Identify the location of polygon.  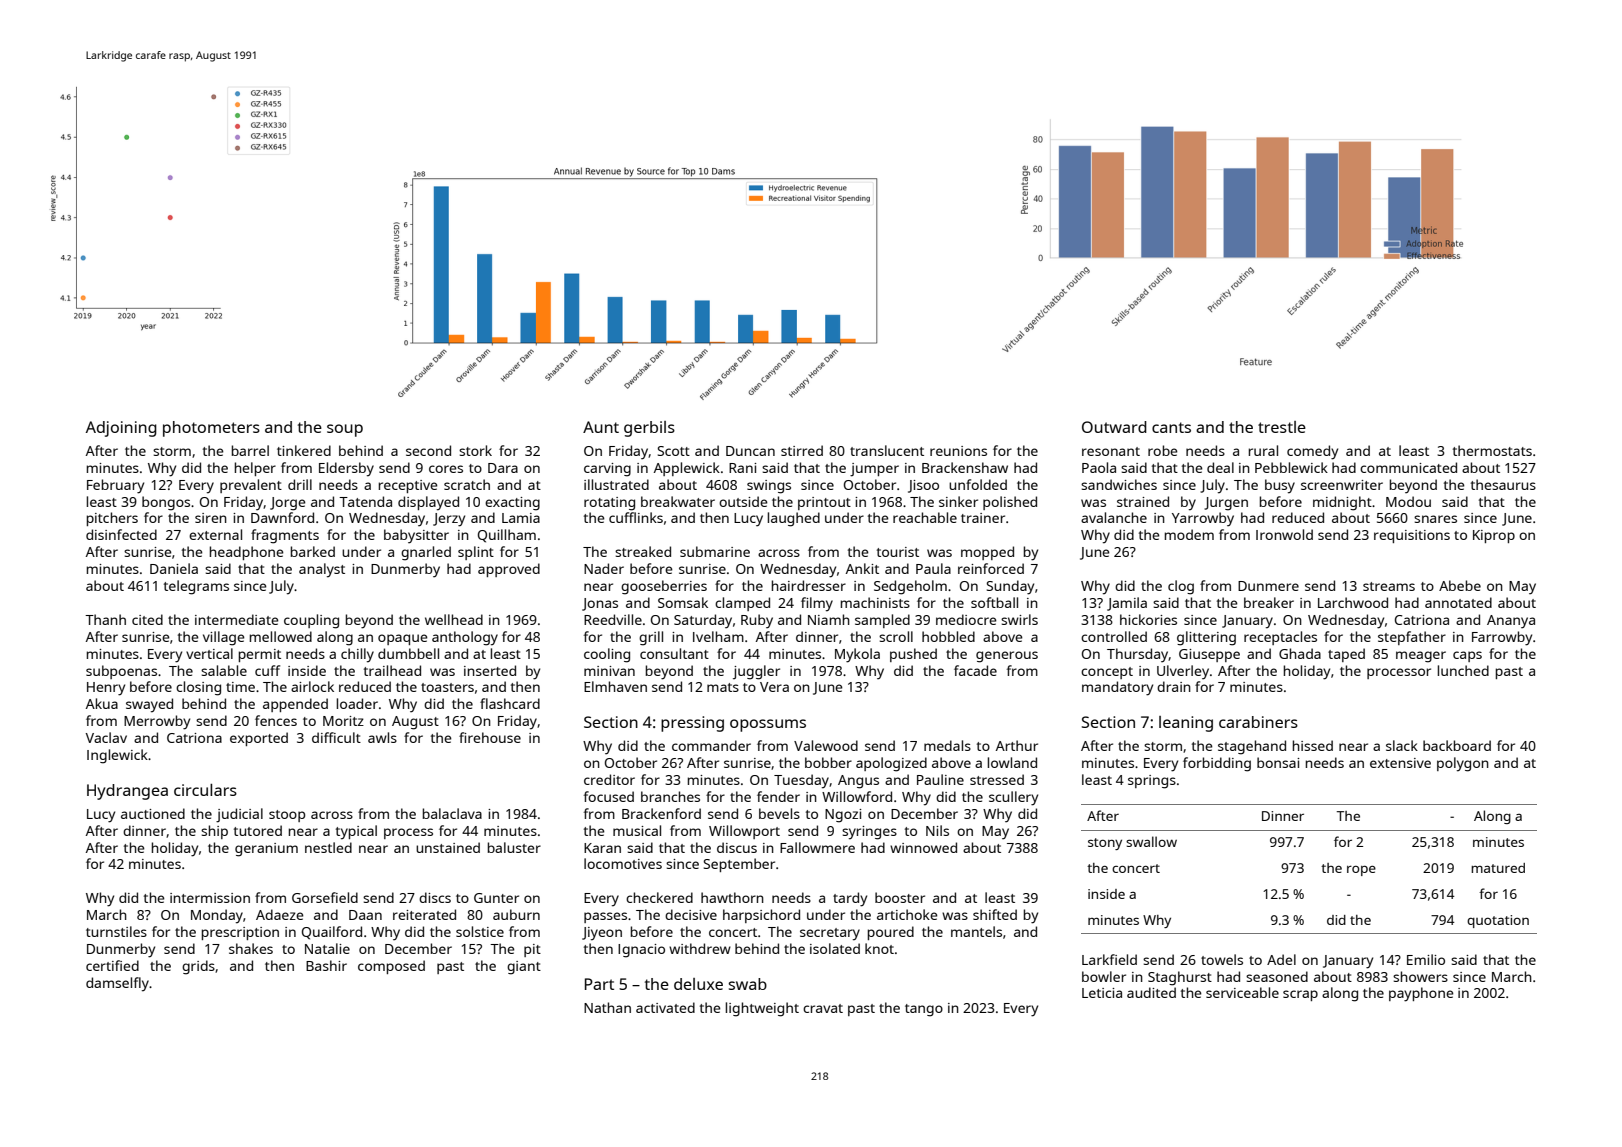
(1463, 764).
